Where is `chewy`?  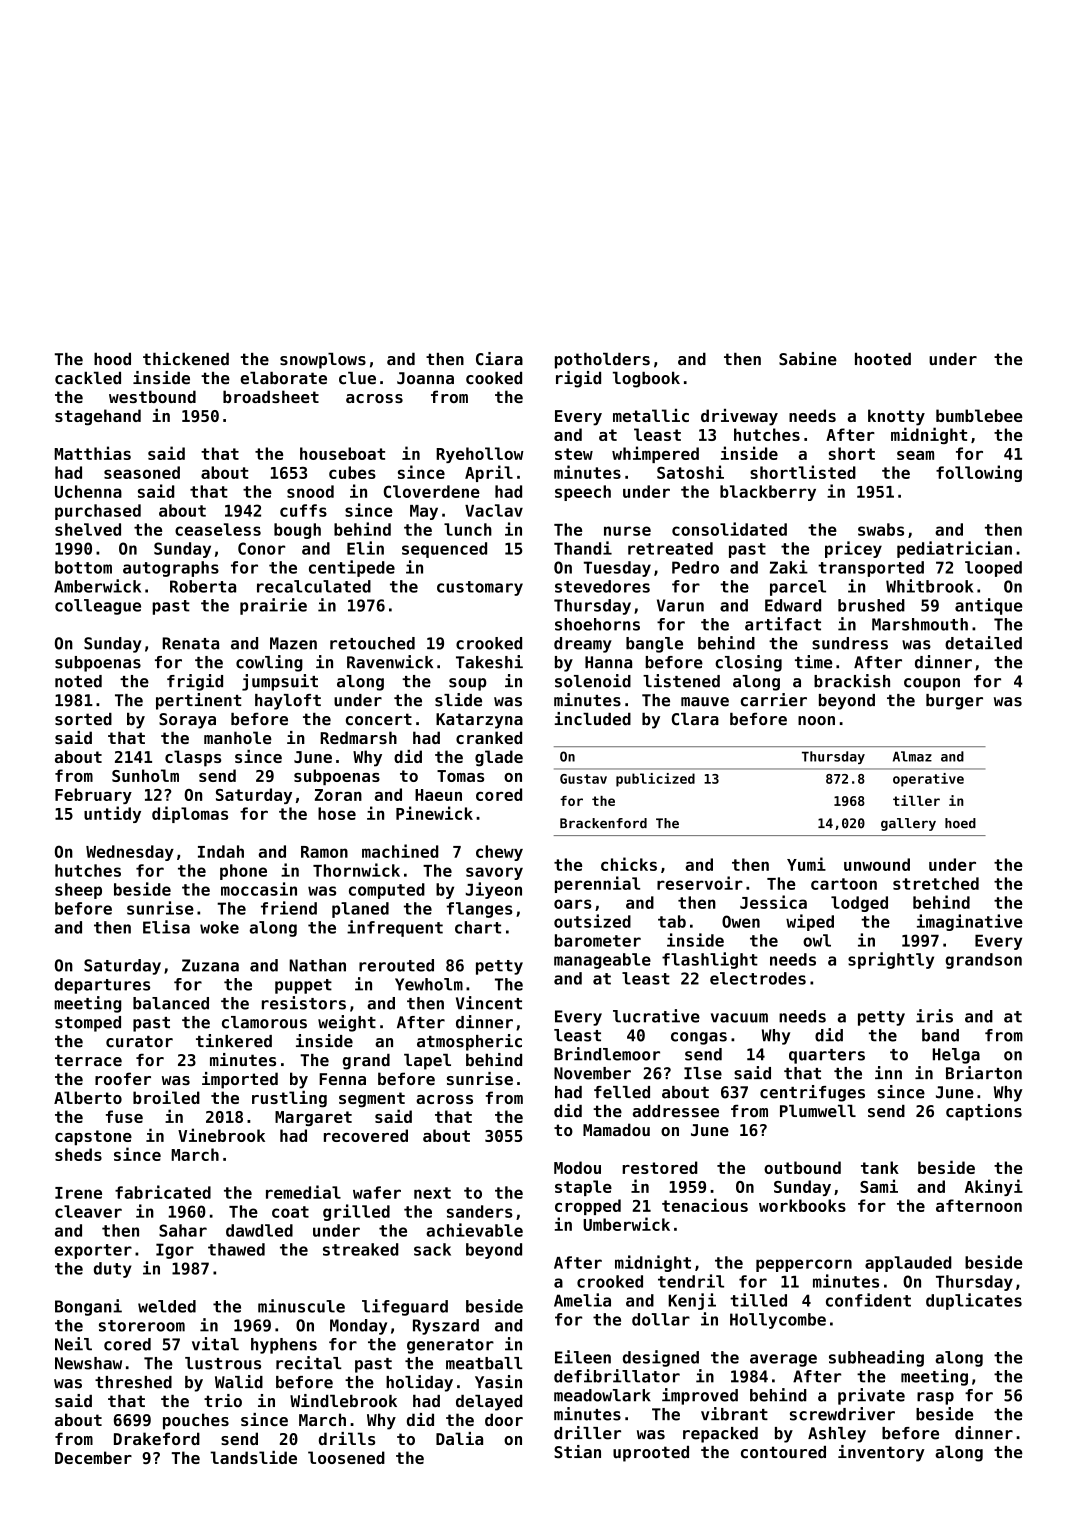 chewy is located at coordinates (499, 853).
